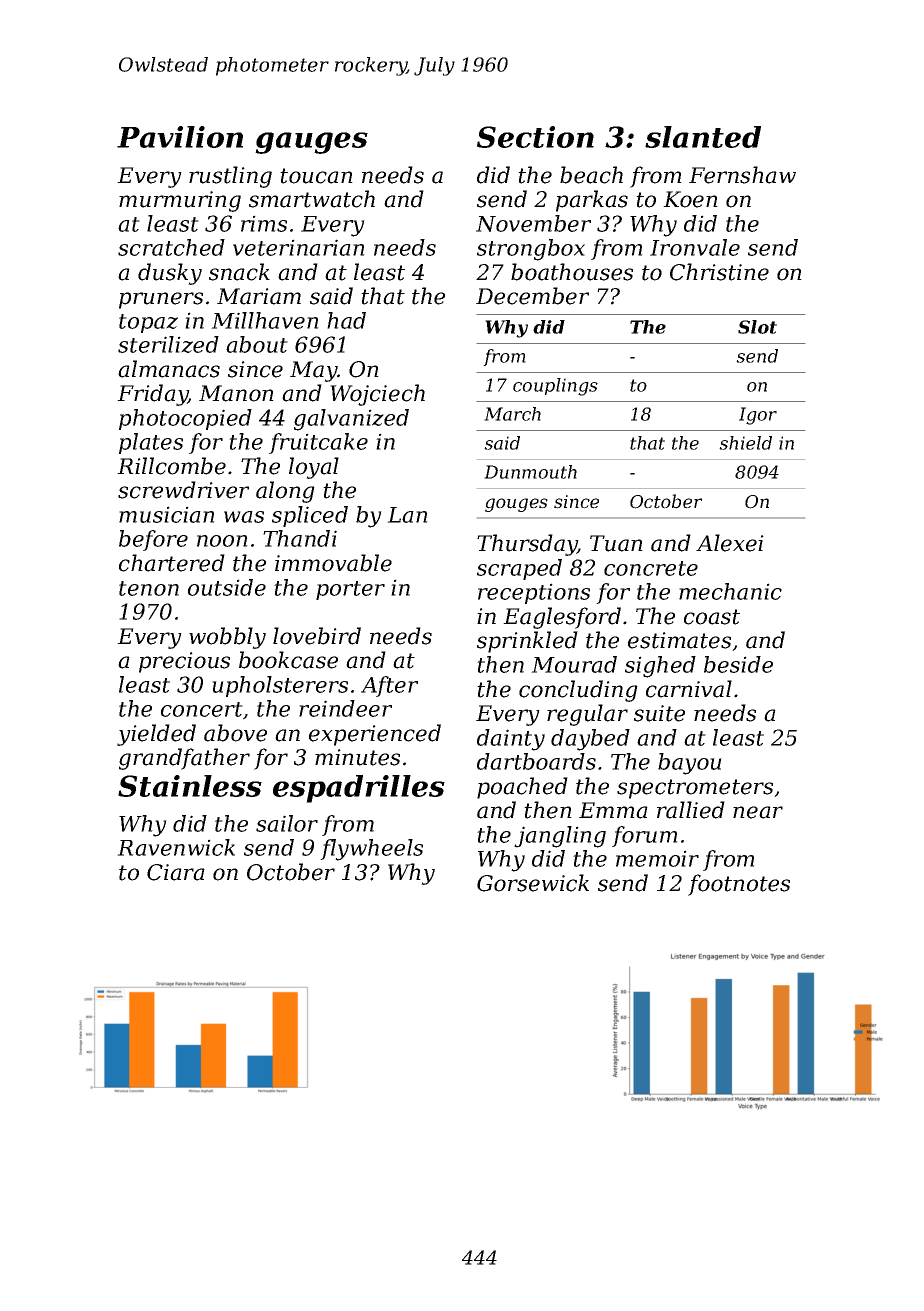 The image size is (924, 1311). What do you see at coordinates (555, 387) in the screenshot?
I see `couplings` at bounding box center [555, 387].
